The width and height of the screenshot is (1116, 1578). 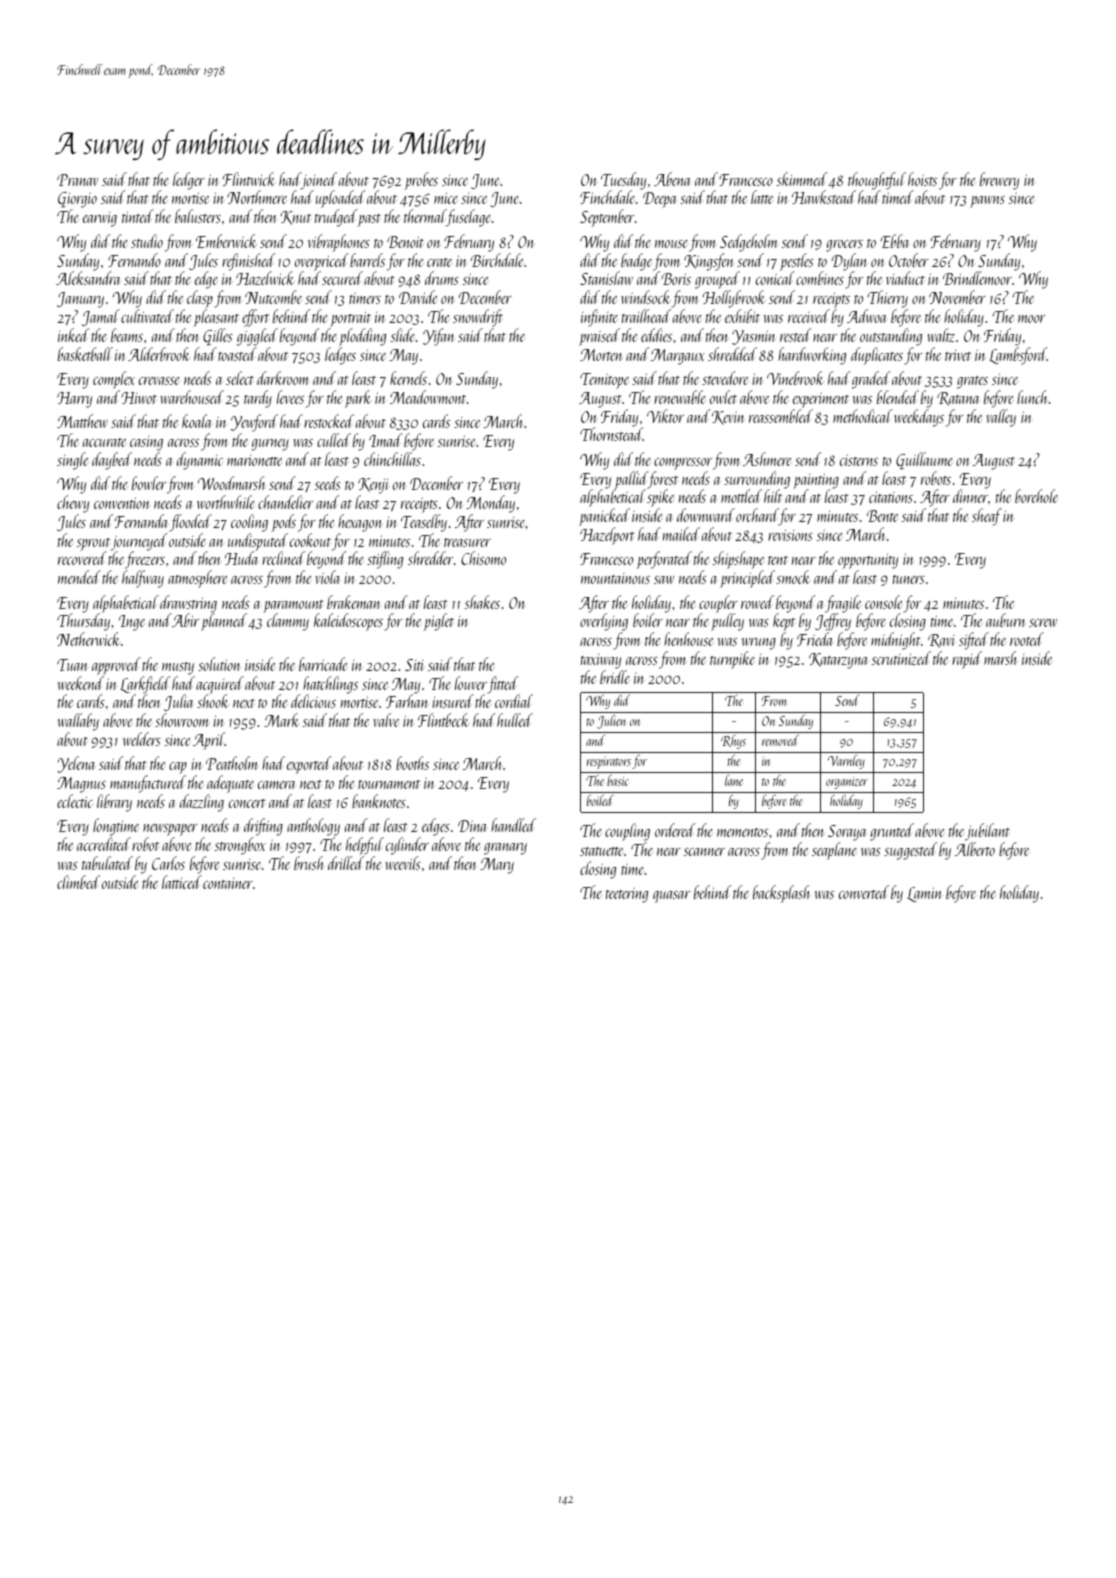 I want to click on Abir, so click(x=185, y=620).
